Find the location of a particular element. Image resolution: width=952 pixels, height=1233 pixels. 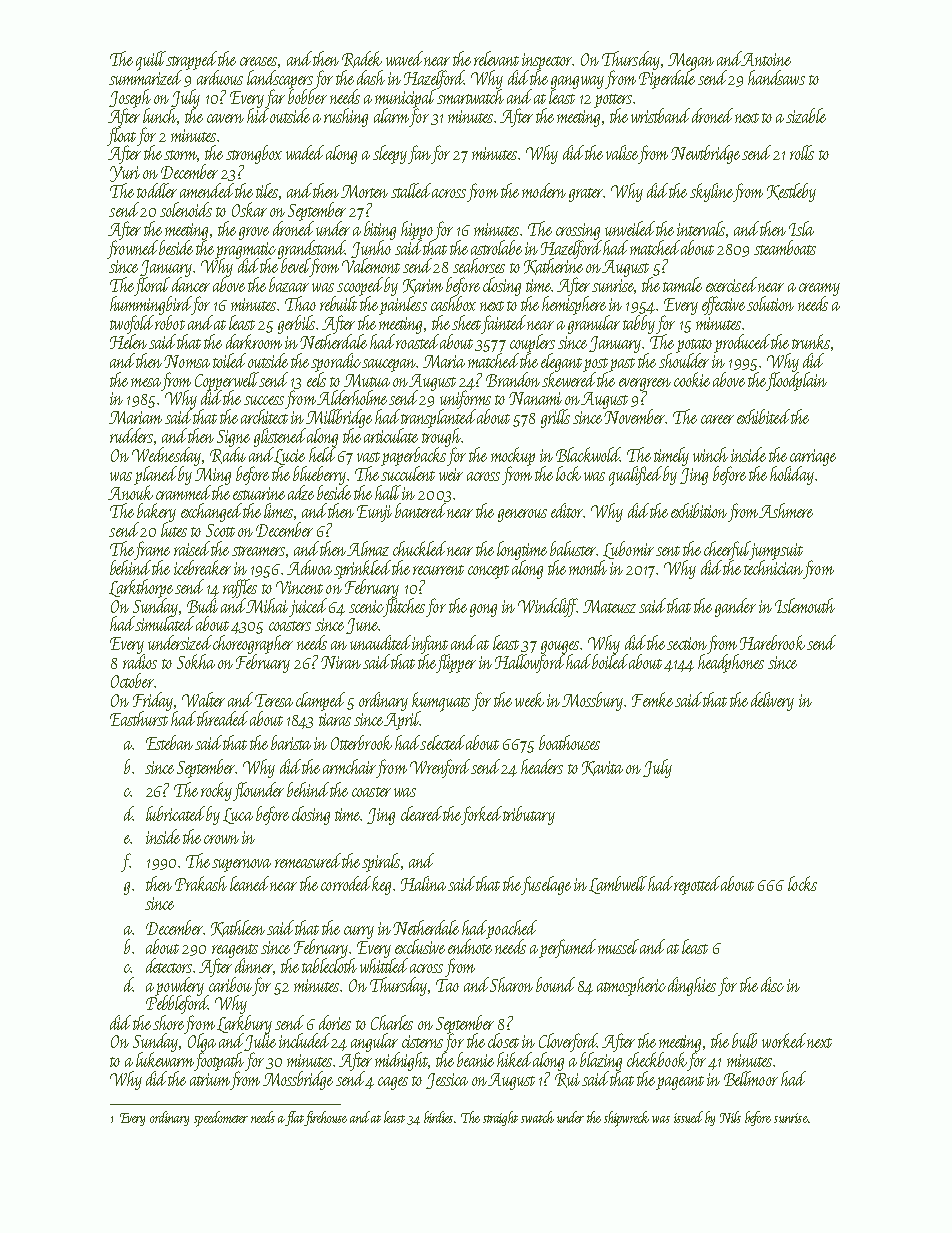

speedometer is located at coordinates (221, 1119).
